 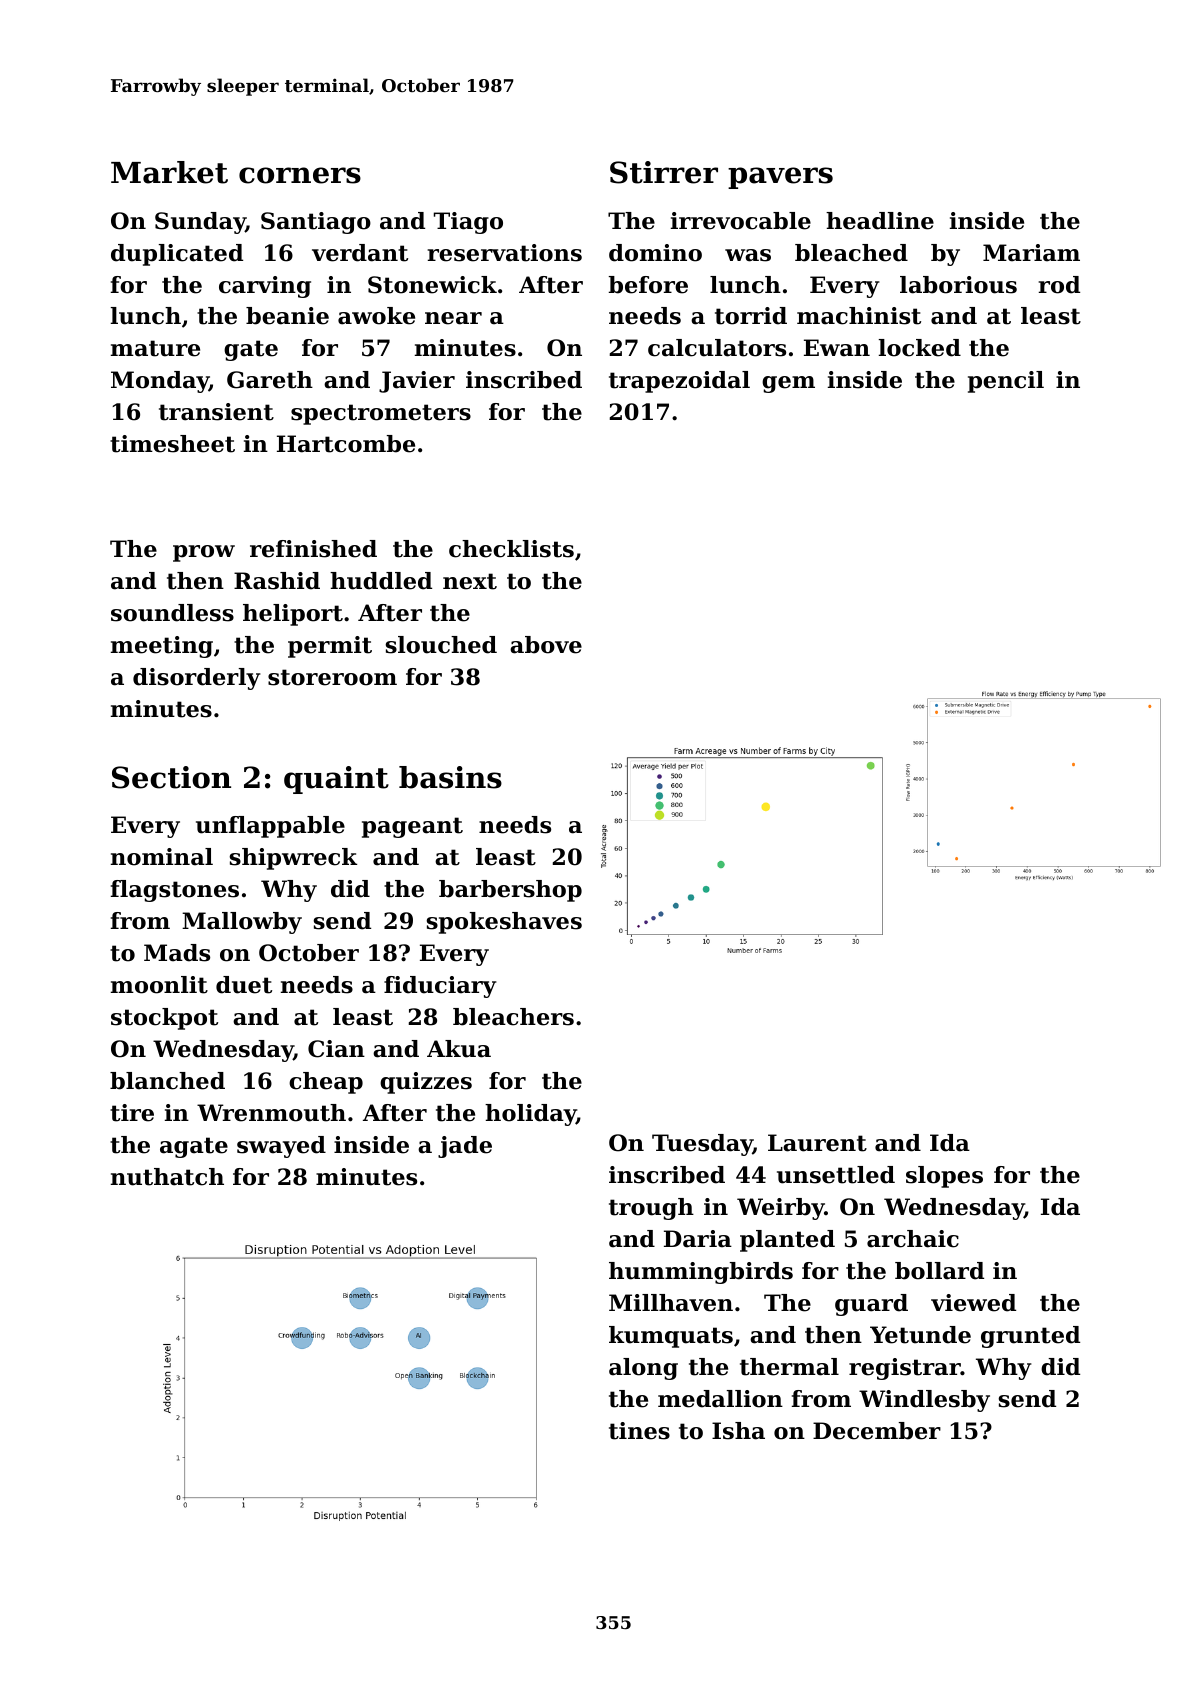 What do you see at coordinates (336, 780) in the screenshot?
I see `quaint` at bounding box center [336, 780].
